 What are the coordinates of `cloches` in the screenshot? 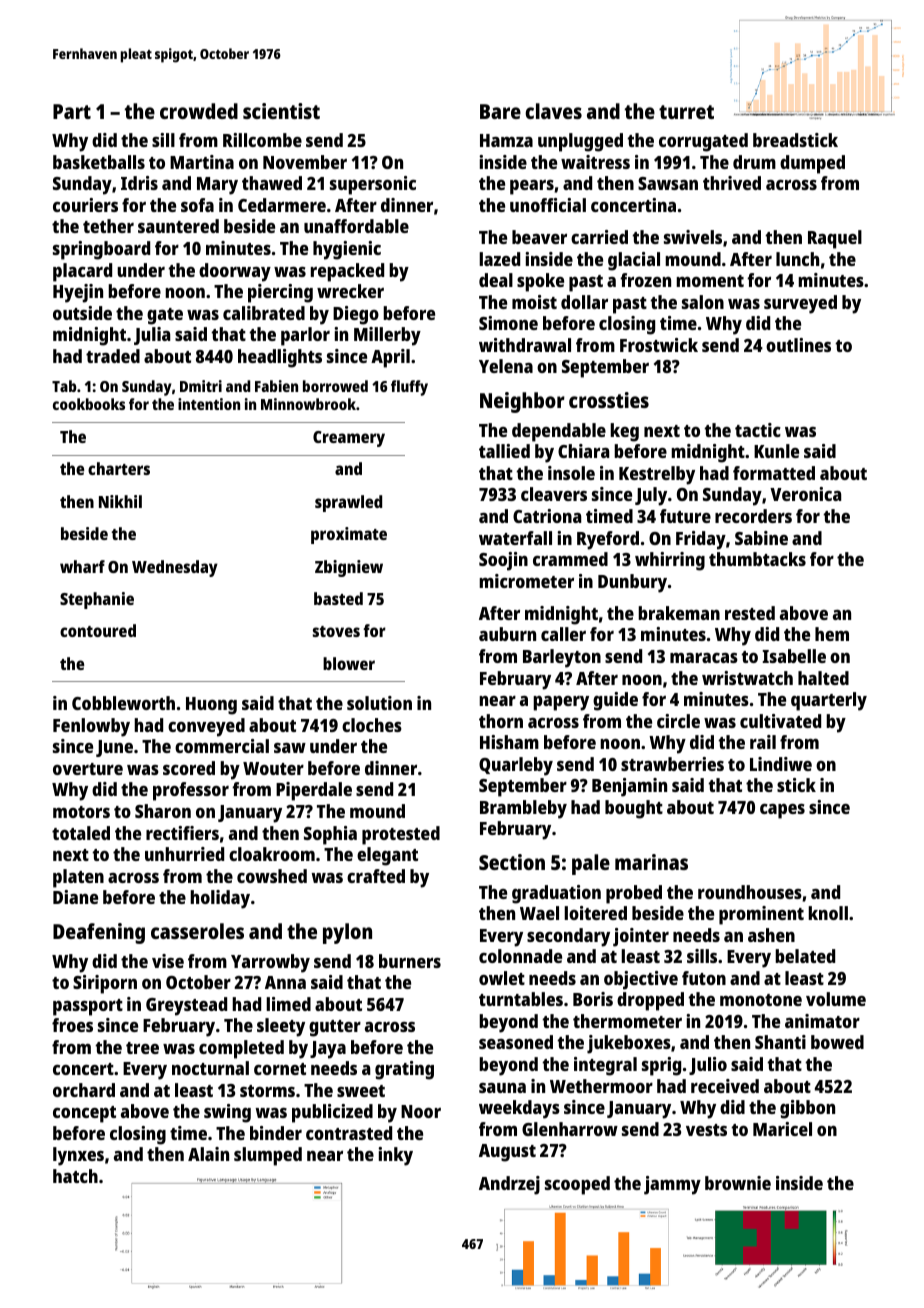 It's located at (372, 725).
